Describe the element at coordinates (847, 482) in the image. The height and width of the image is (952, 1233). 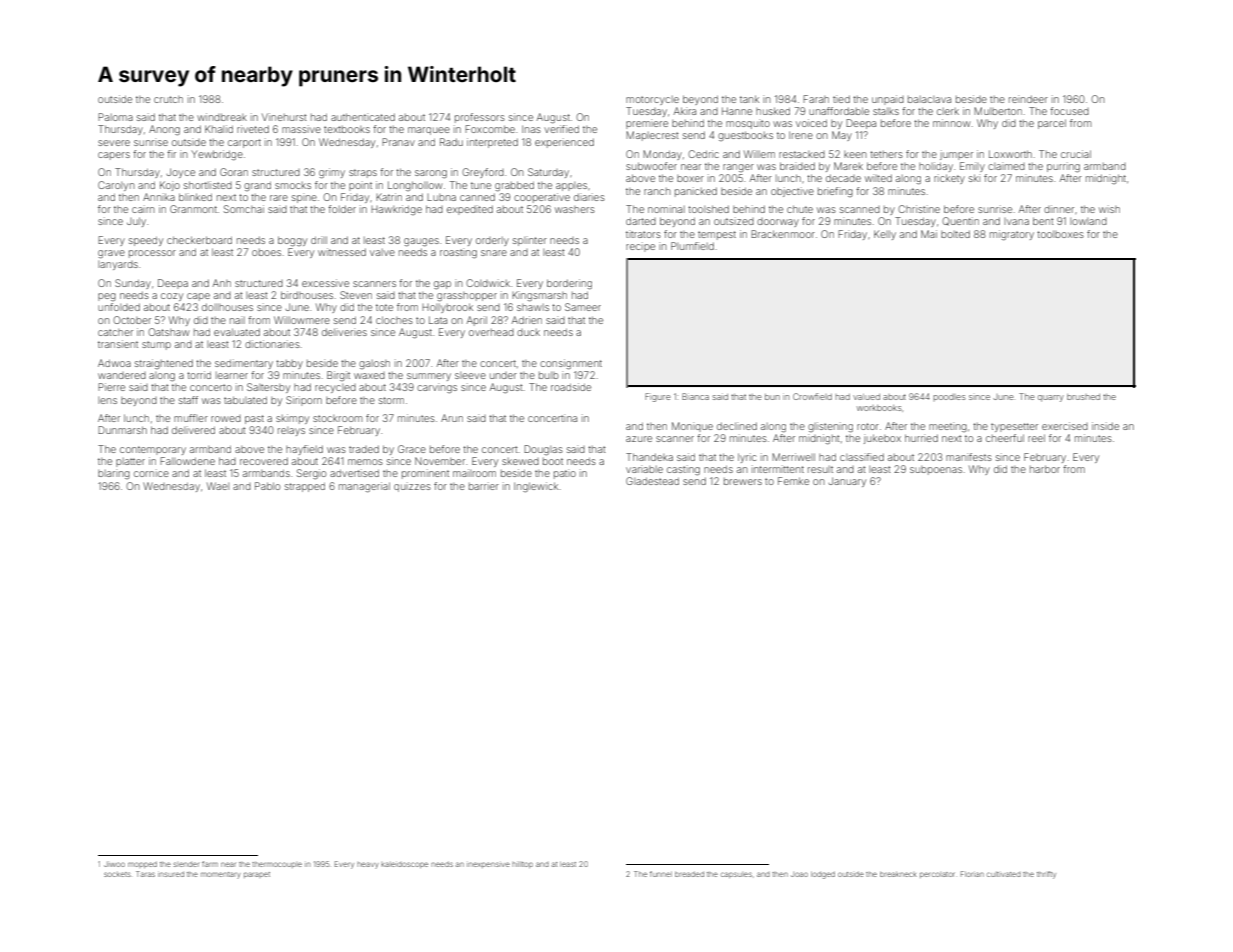
I see `January` at that location.
